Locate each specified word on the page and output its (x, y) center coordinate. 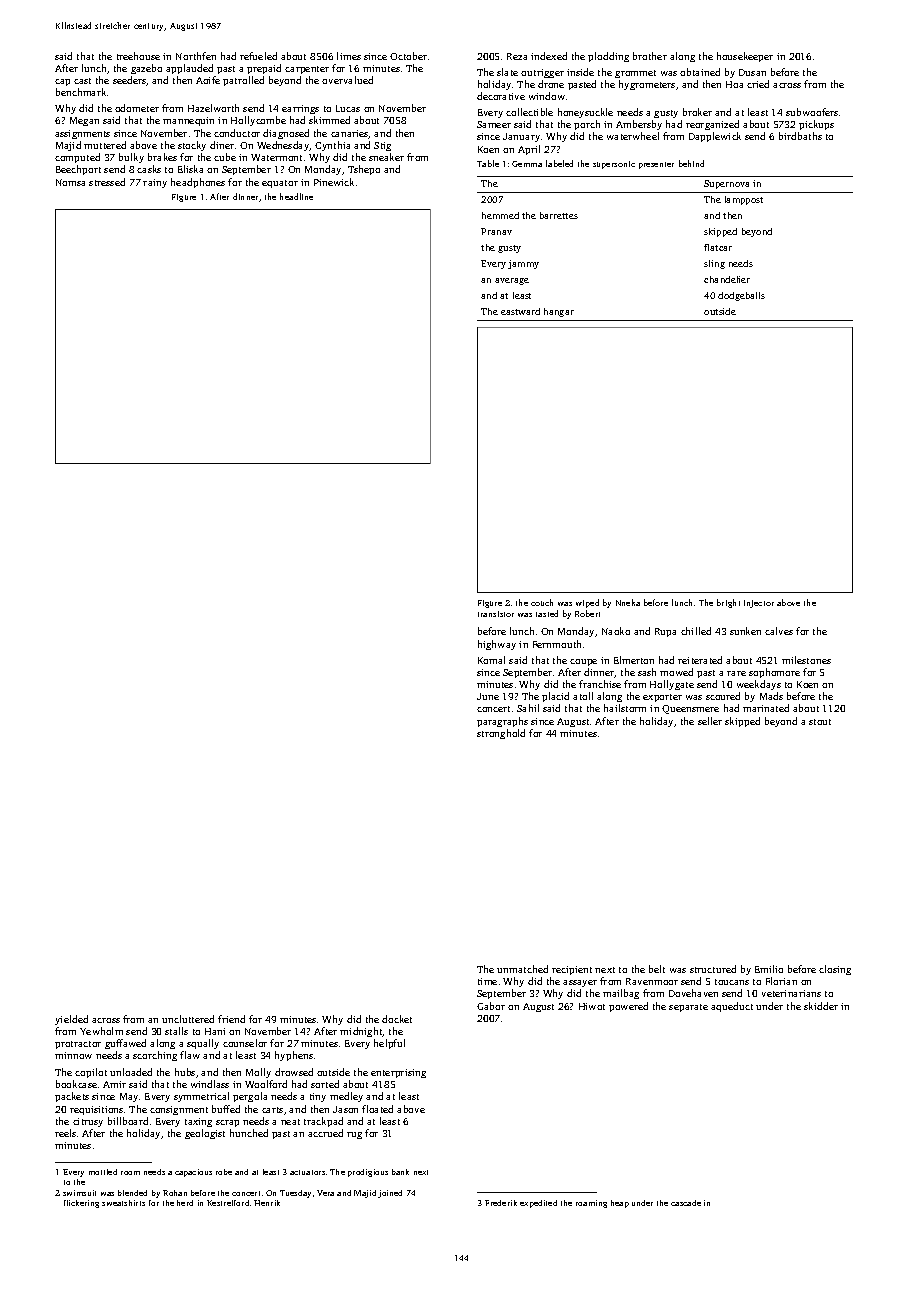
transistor (496, 614)
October (408, 56)
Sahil (528, 708)
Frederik (501, 1203)
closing (835, 970)
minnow (73, 1055)
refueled (258, 56)
